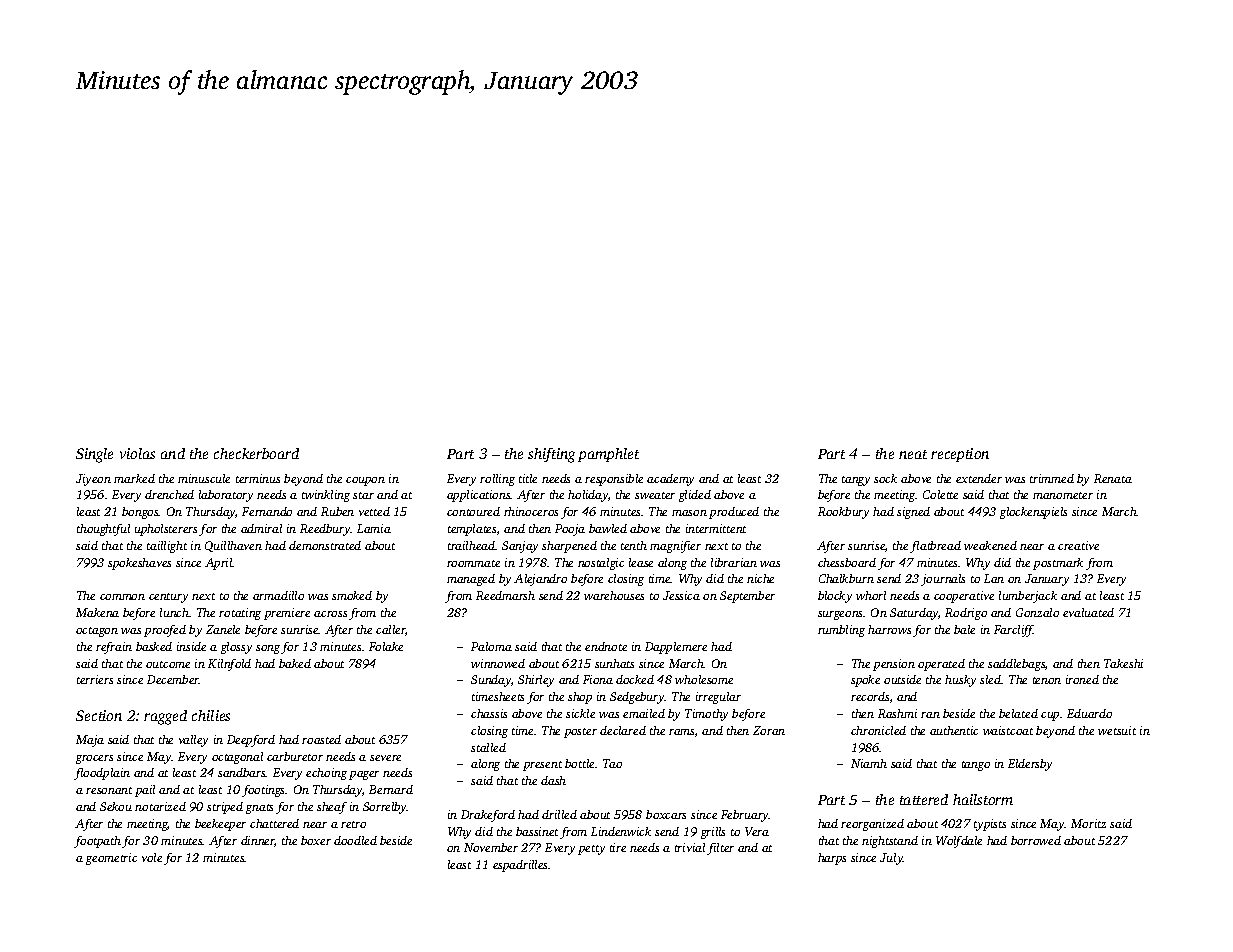 This screenshot has height=952, width=1233. Describe the element at coordinates (960, 455) in the screenshot. I see `reception` at that location.
